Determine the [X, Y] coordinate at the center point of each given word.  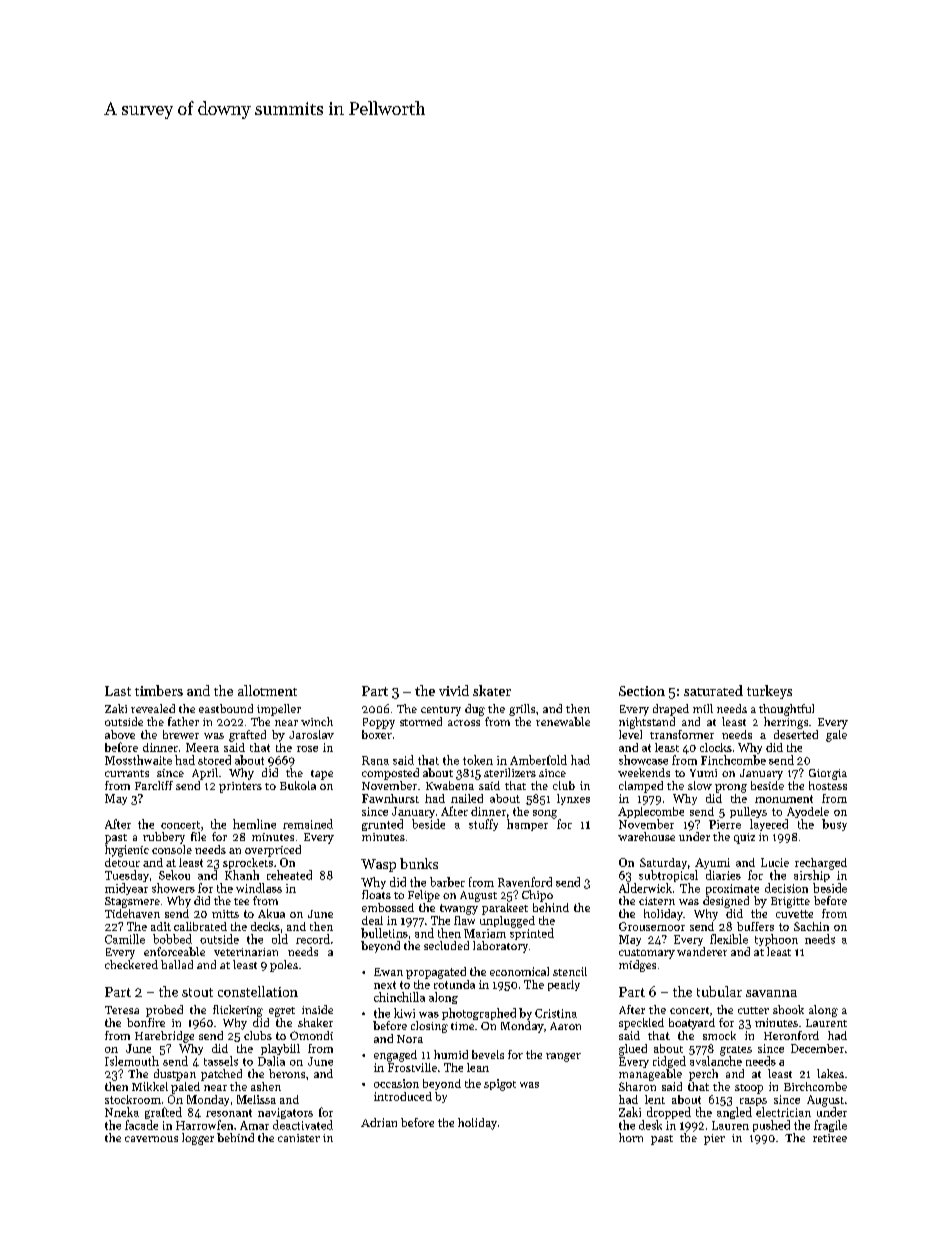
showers [173, 888]
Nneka [122, 1112]
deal [372, 920]
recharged [821, 864]
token [478, 760]
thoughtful [786, 710]
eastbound [226, 708]
